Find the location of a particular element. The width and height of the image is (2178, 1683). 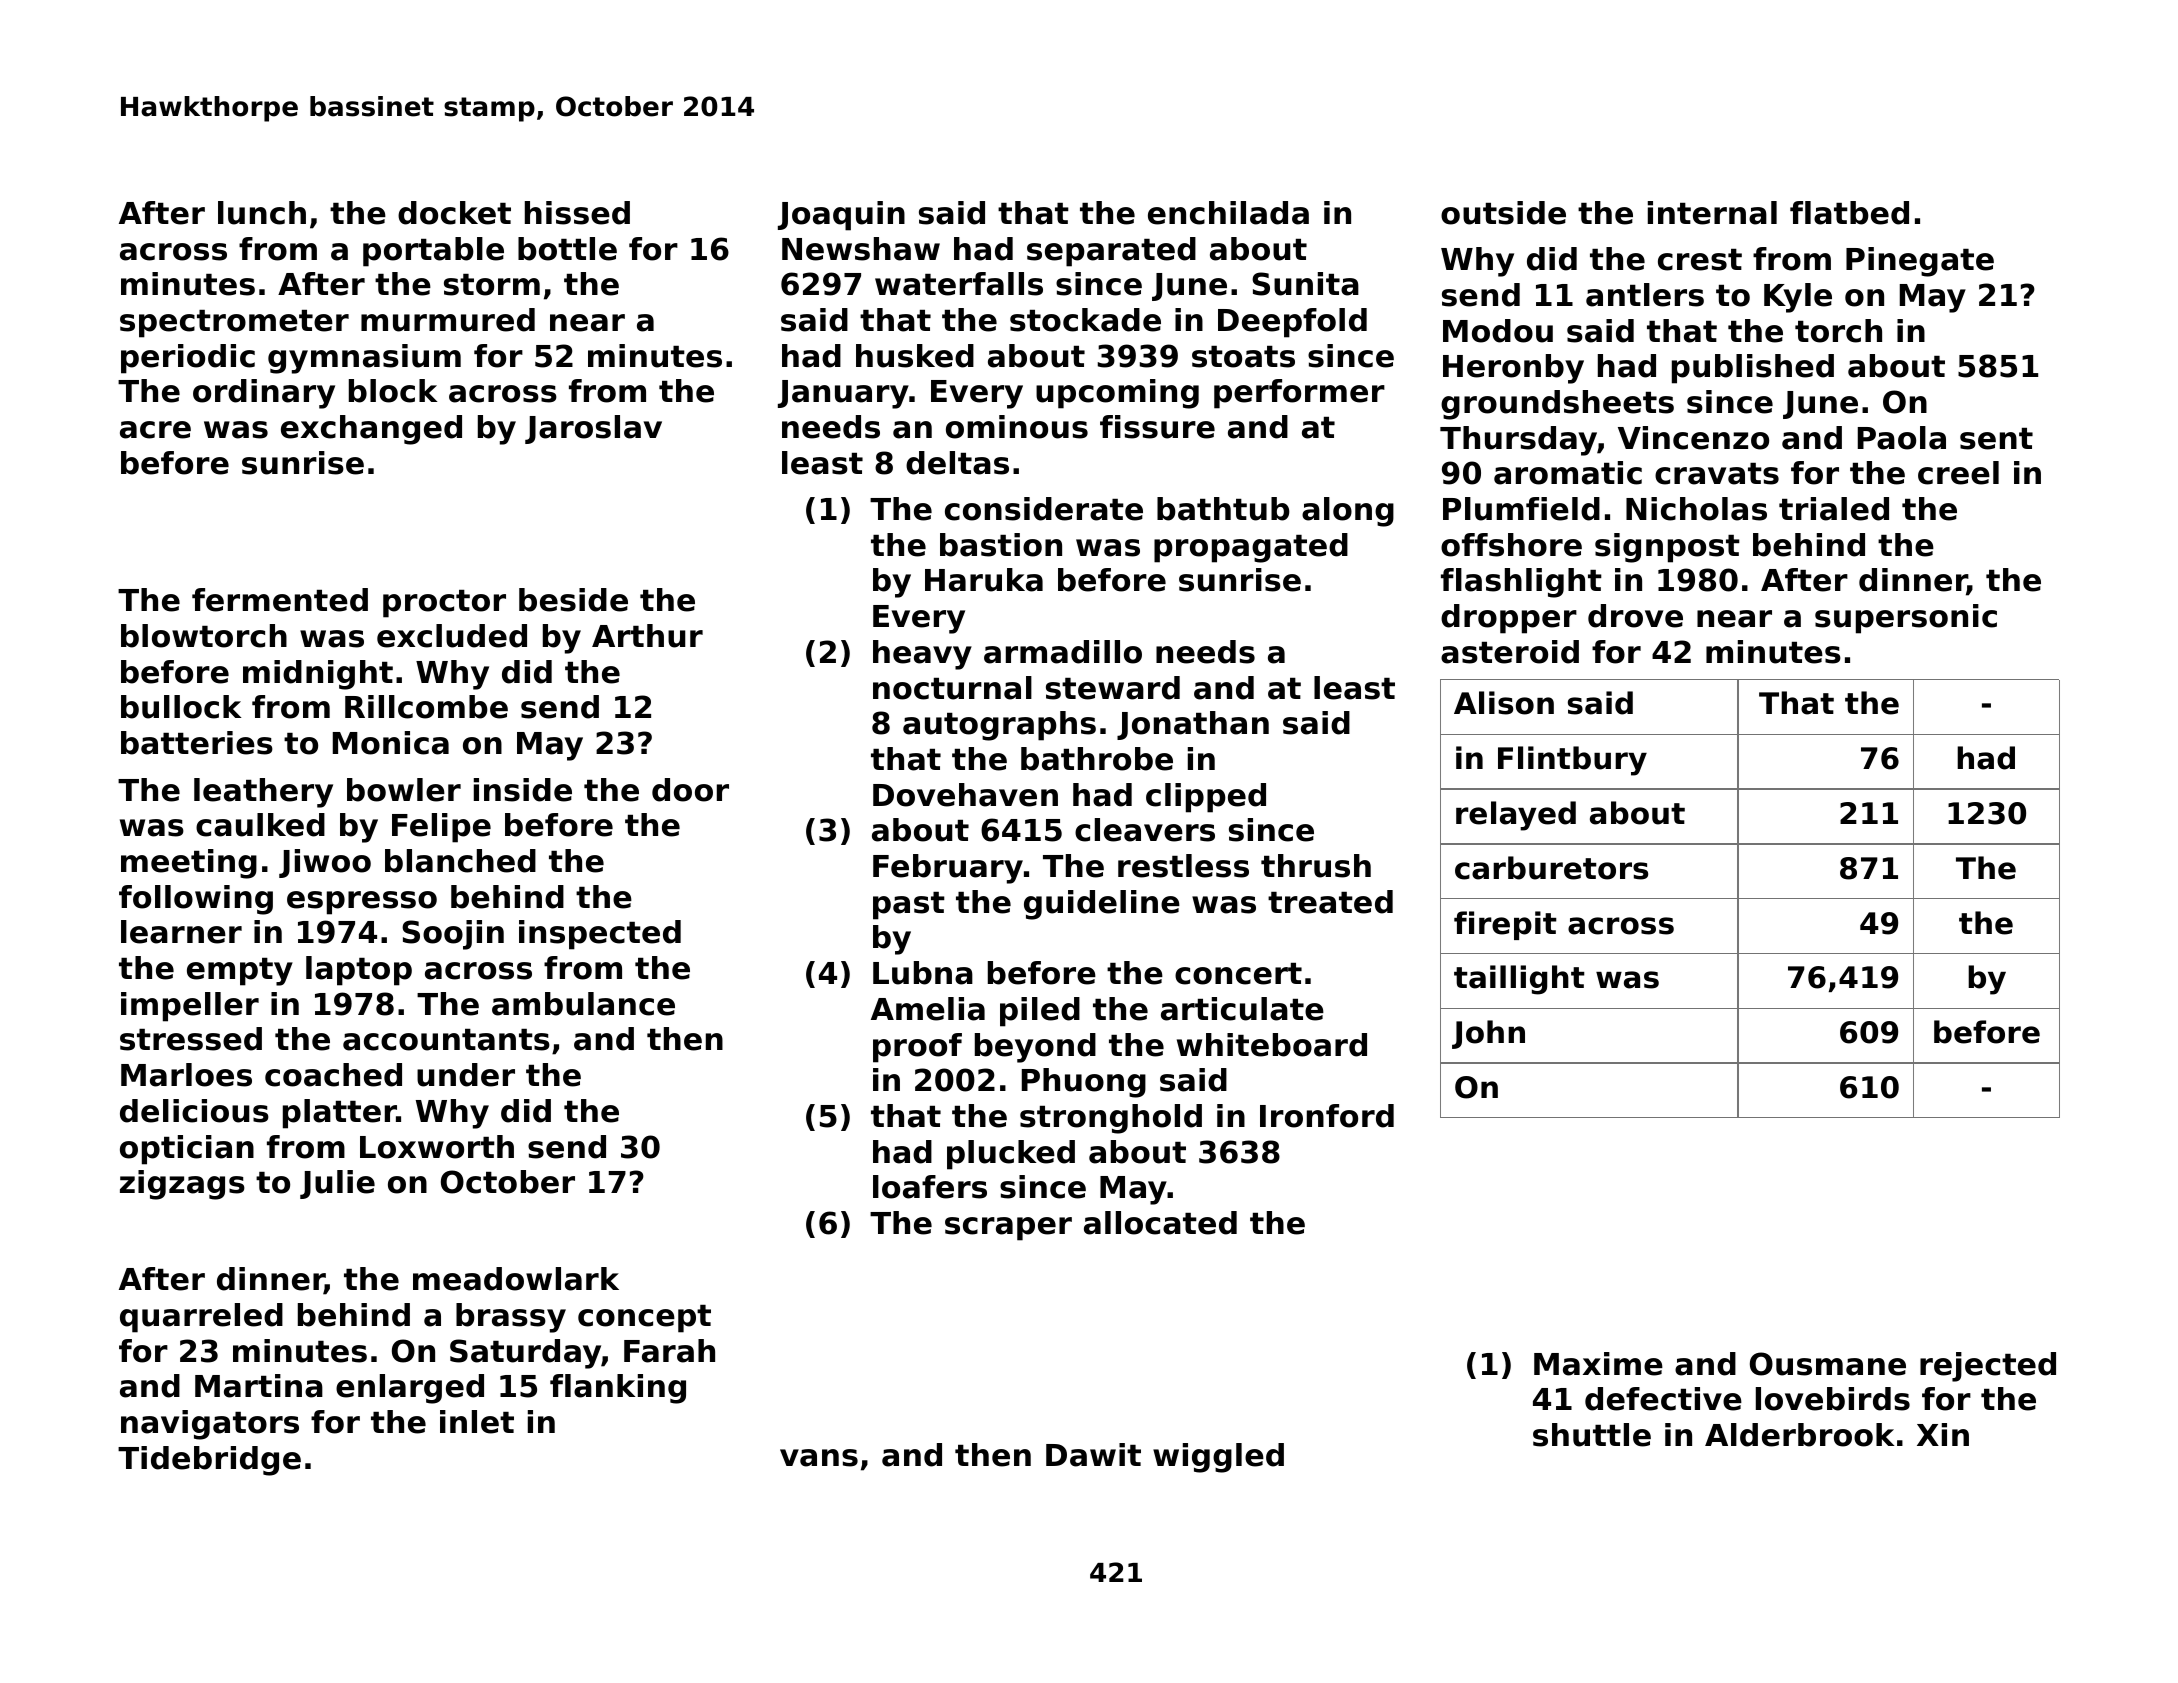

published is located at coordinates (1753, 369).
